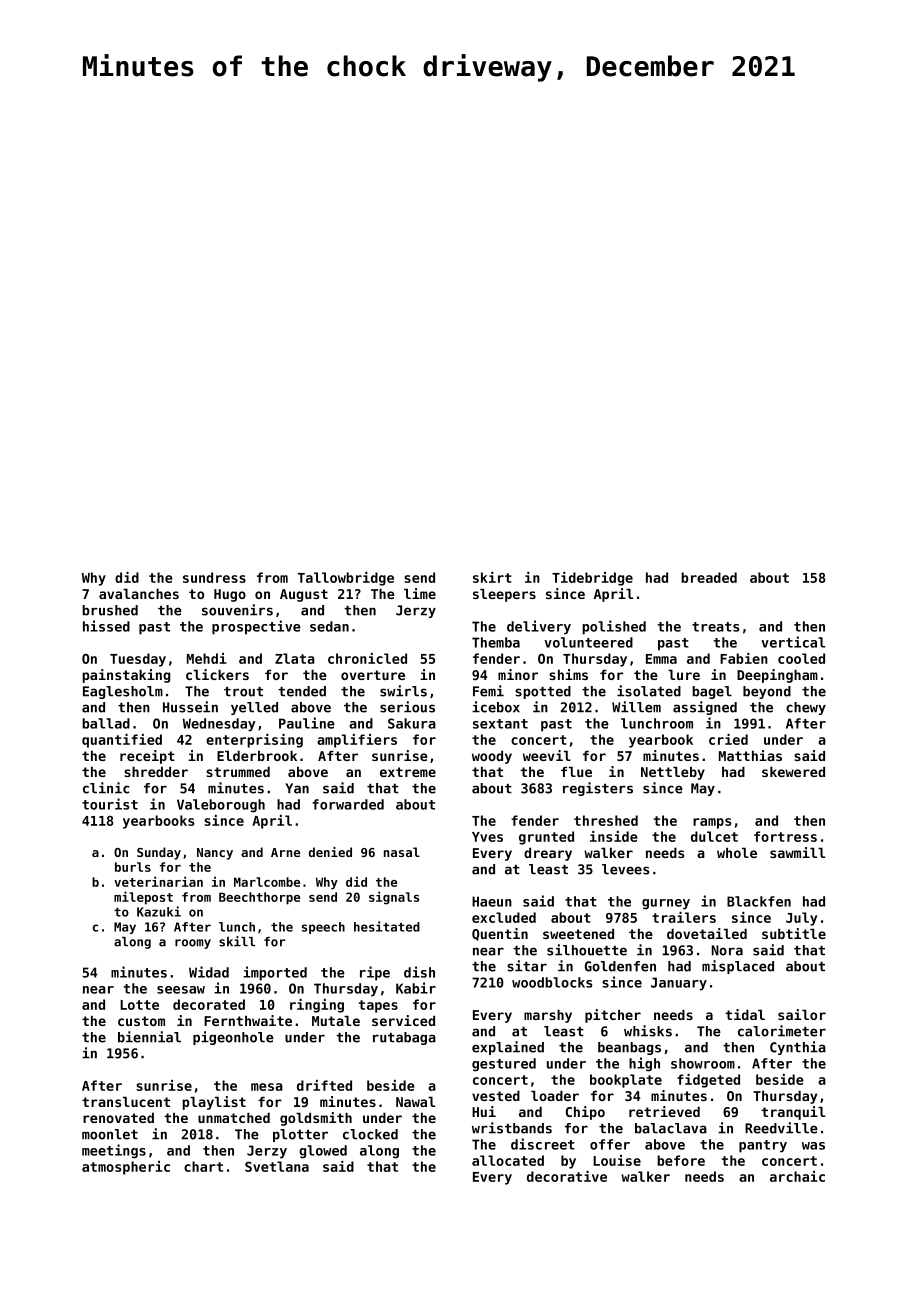  I want to click on clinic, so click(106, 788).
